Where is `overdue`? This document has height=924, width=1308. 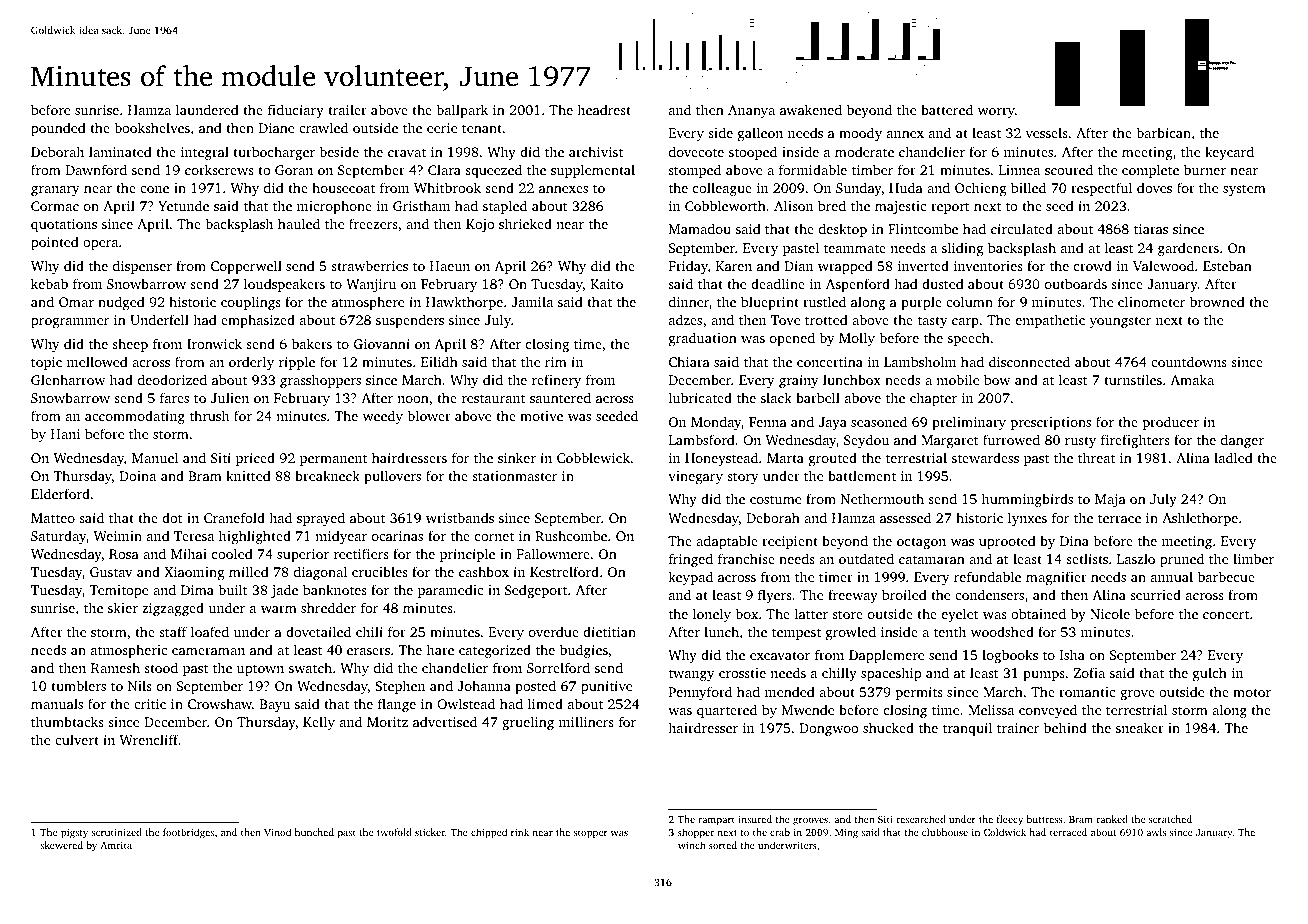 overdue is located at coordinates (554, 631).
